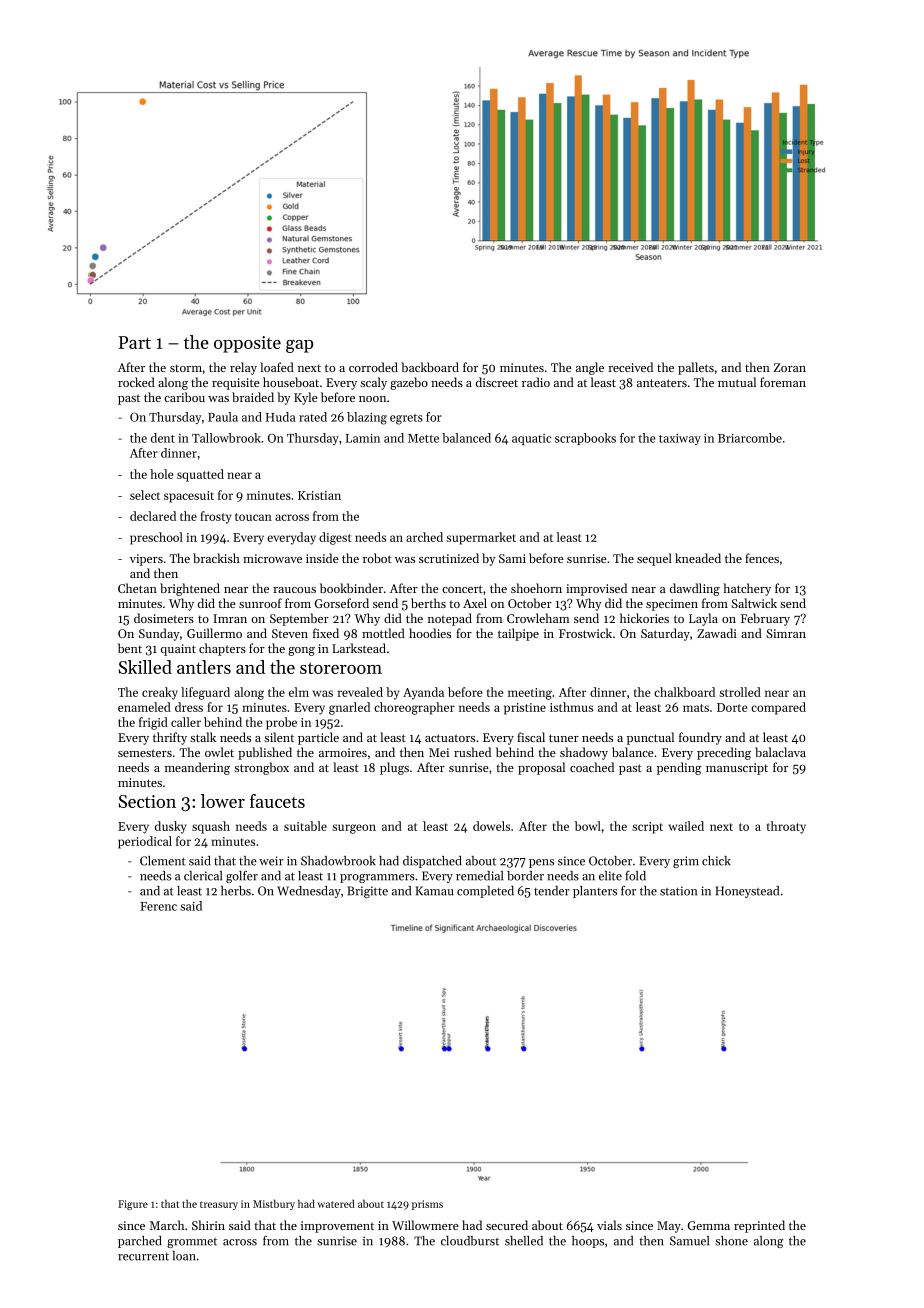 This screenshot has height=1308, width=924. What do you see at coordinates (156, 538) in the screenshot?
I see `preschool` at bounding box center [156, 538].
